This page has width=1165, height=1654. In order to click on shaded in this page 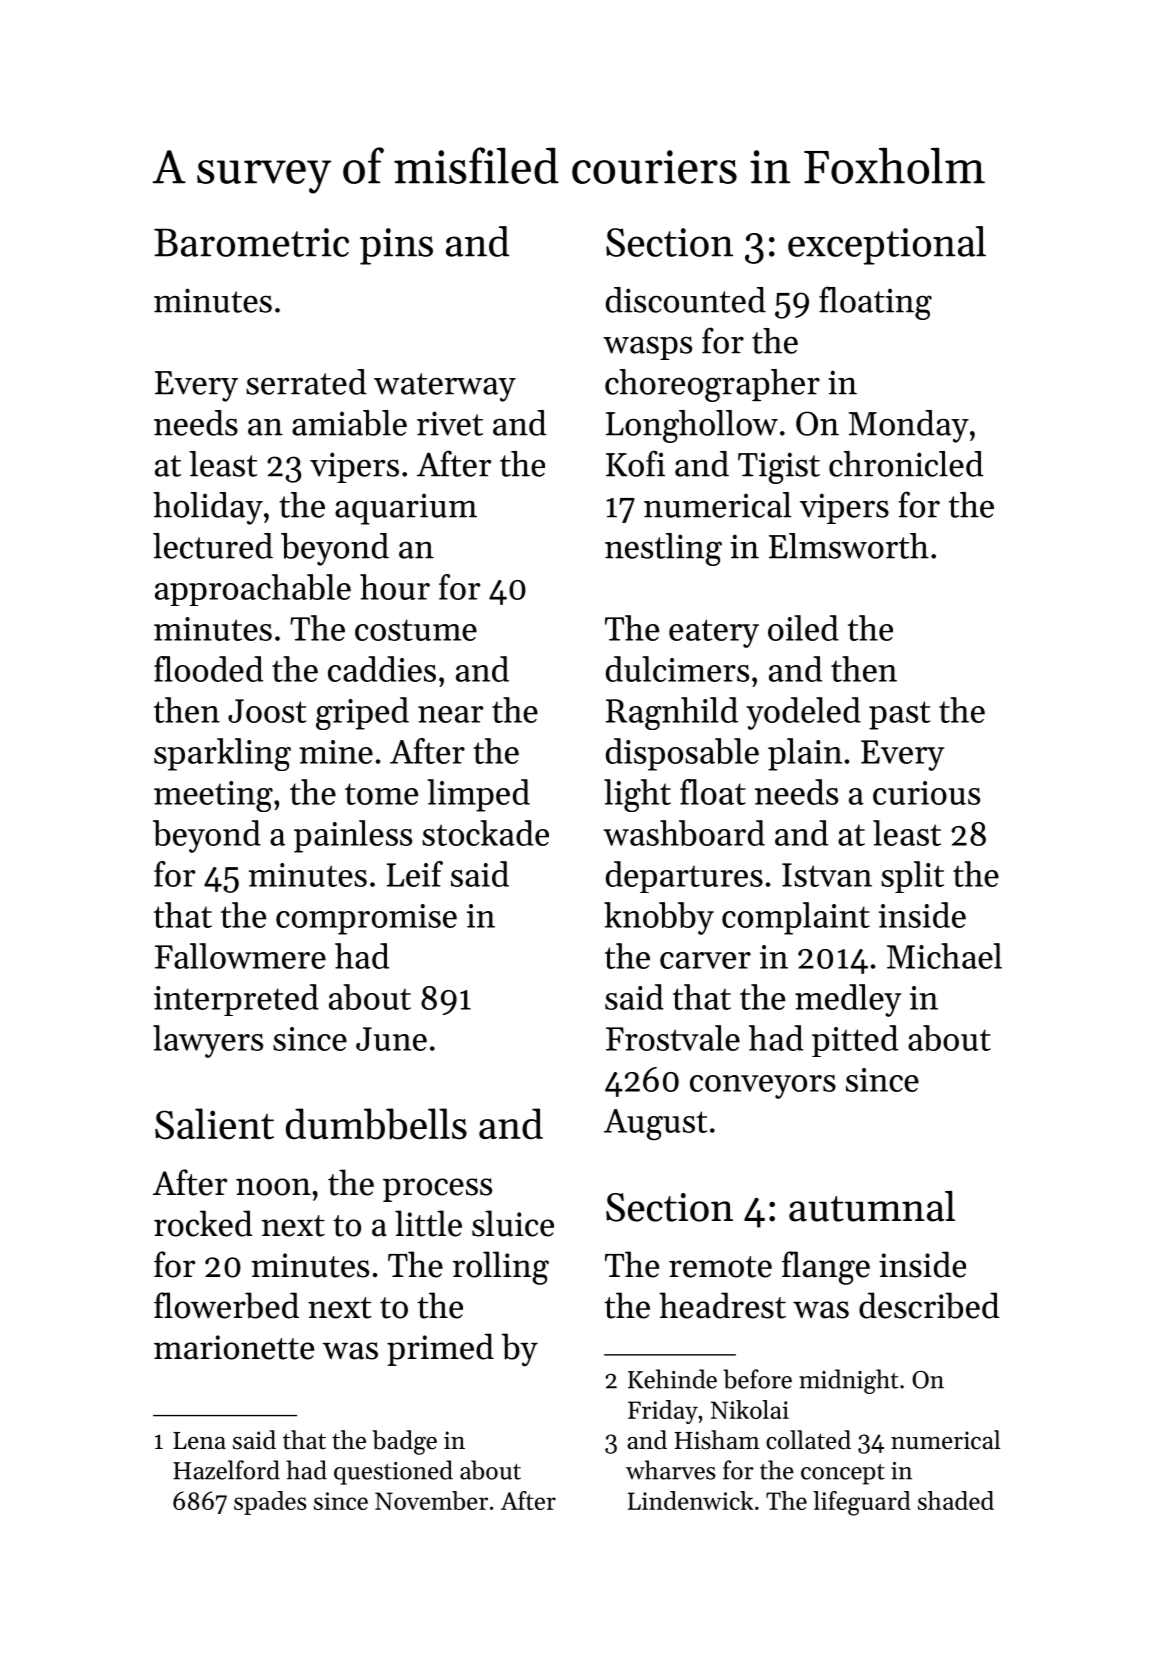, I will do `click(956, 1500)`.
